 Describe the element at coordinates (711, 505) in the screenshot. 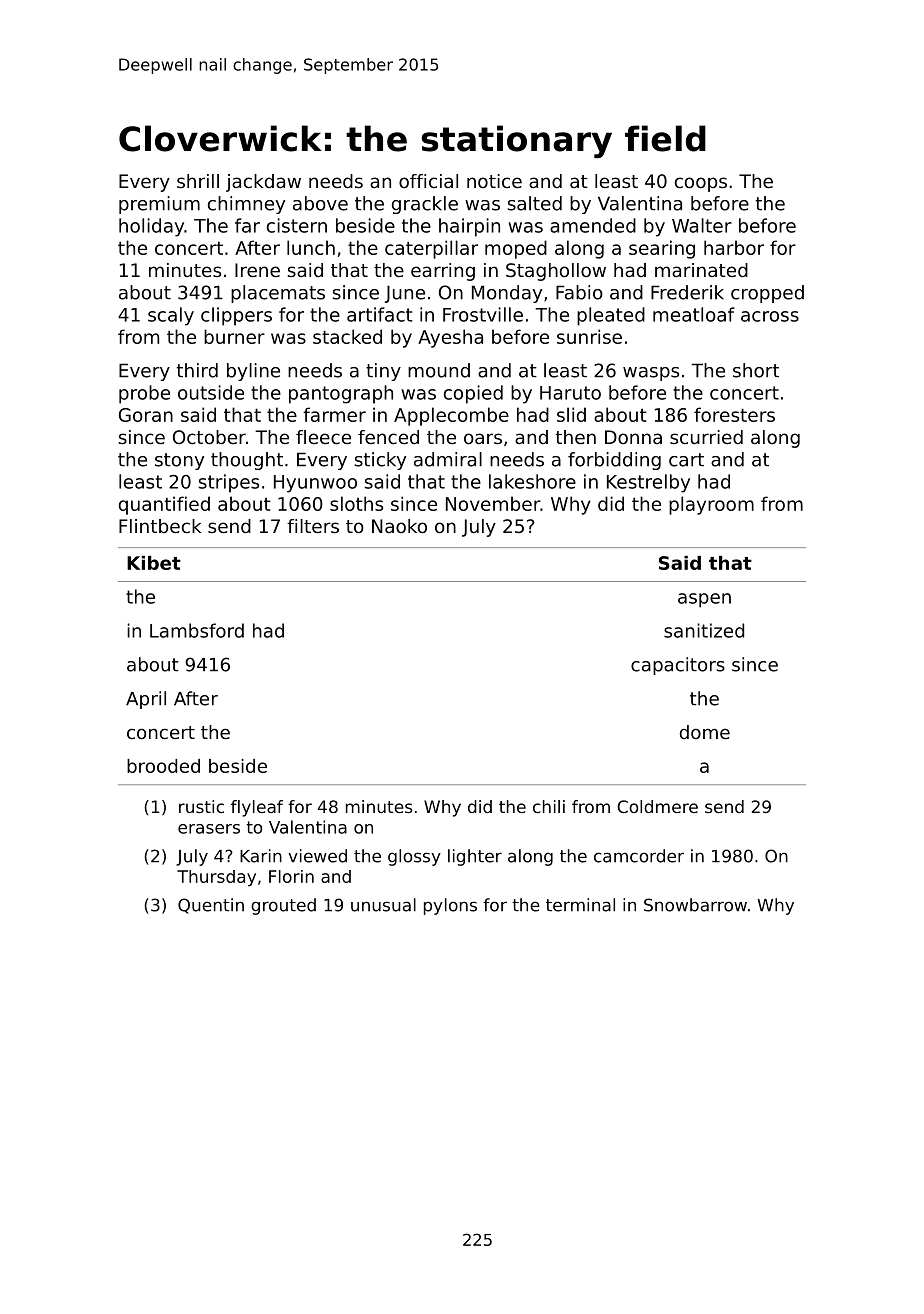

I see `playroom` at that location.
